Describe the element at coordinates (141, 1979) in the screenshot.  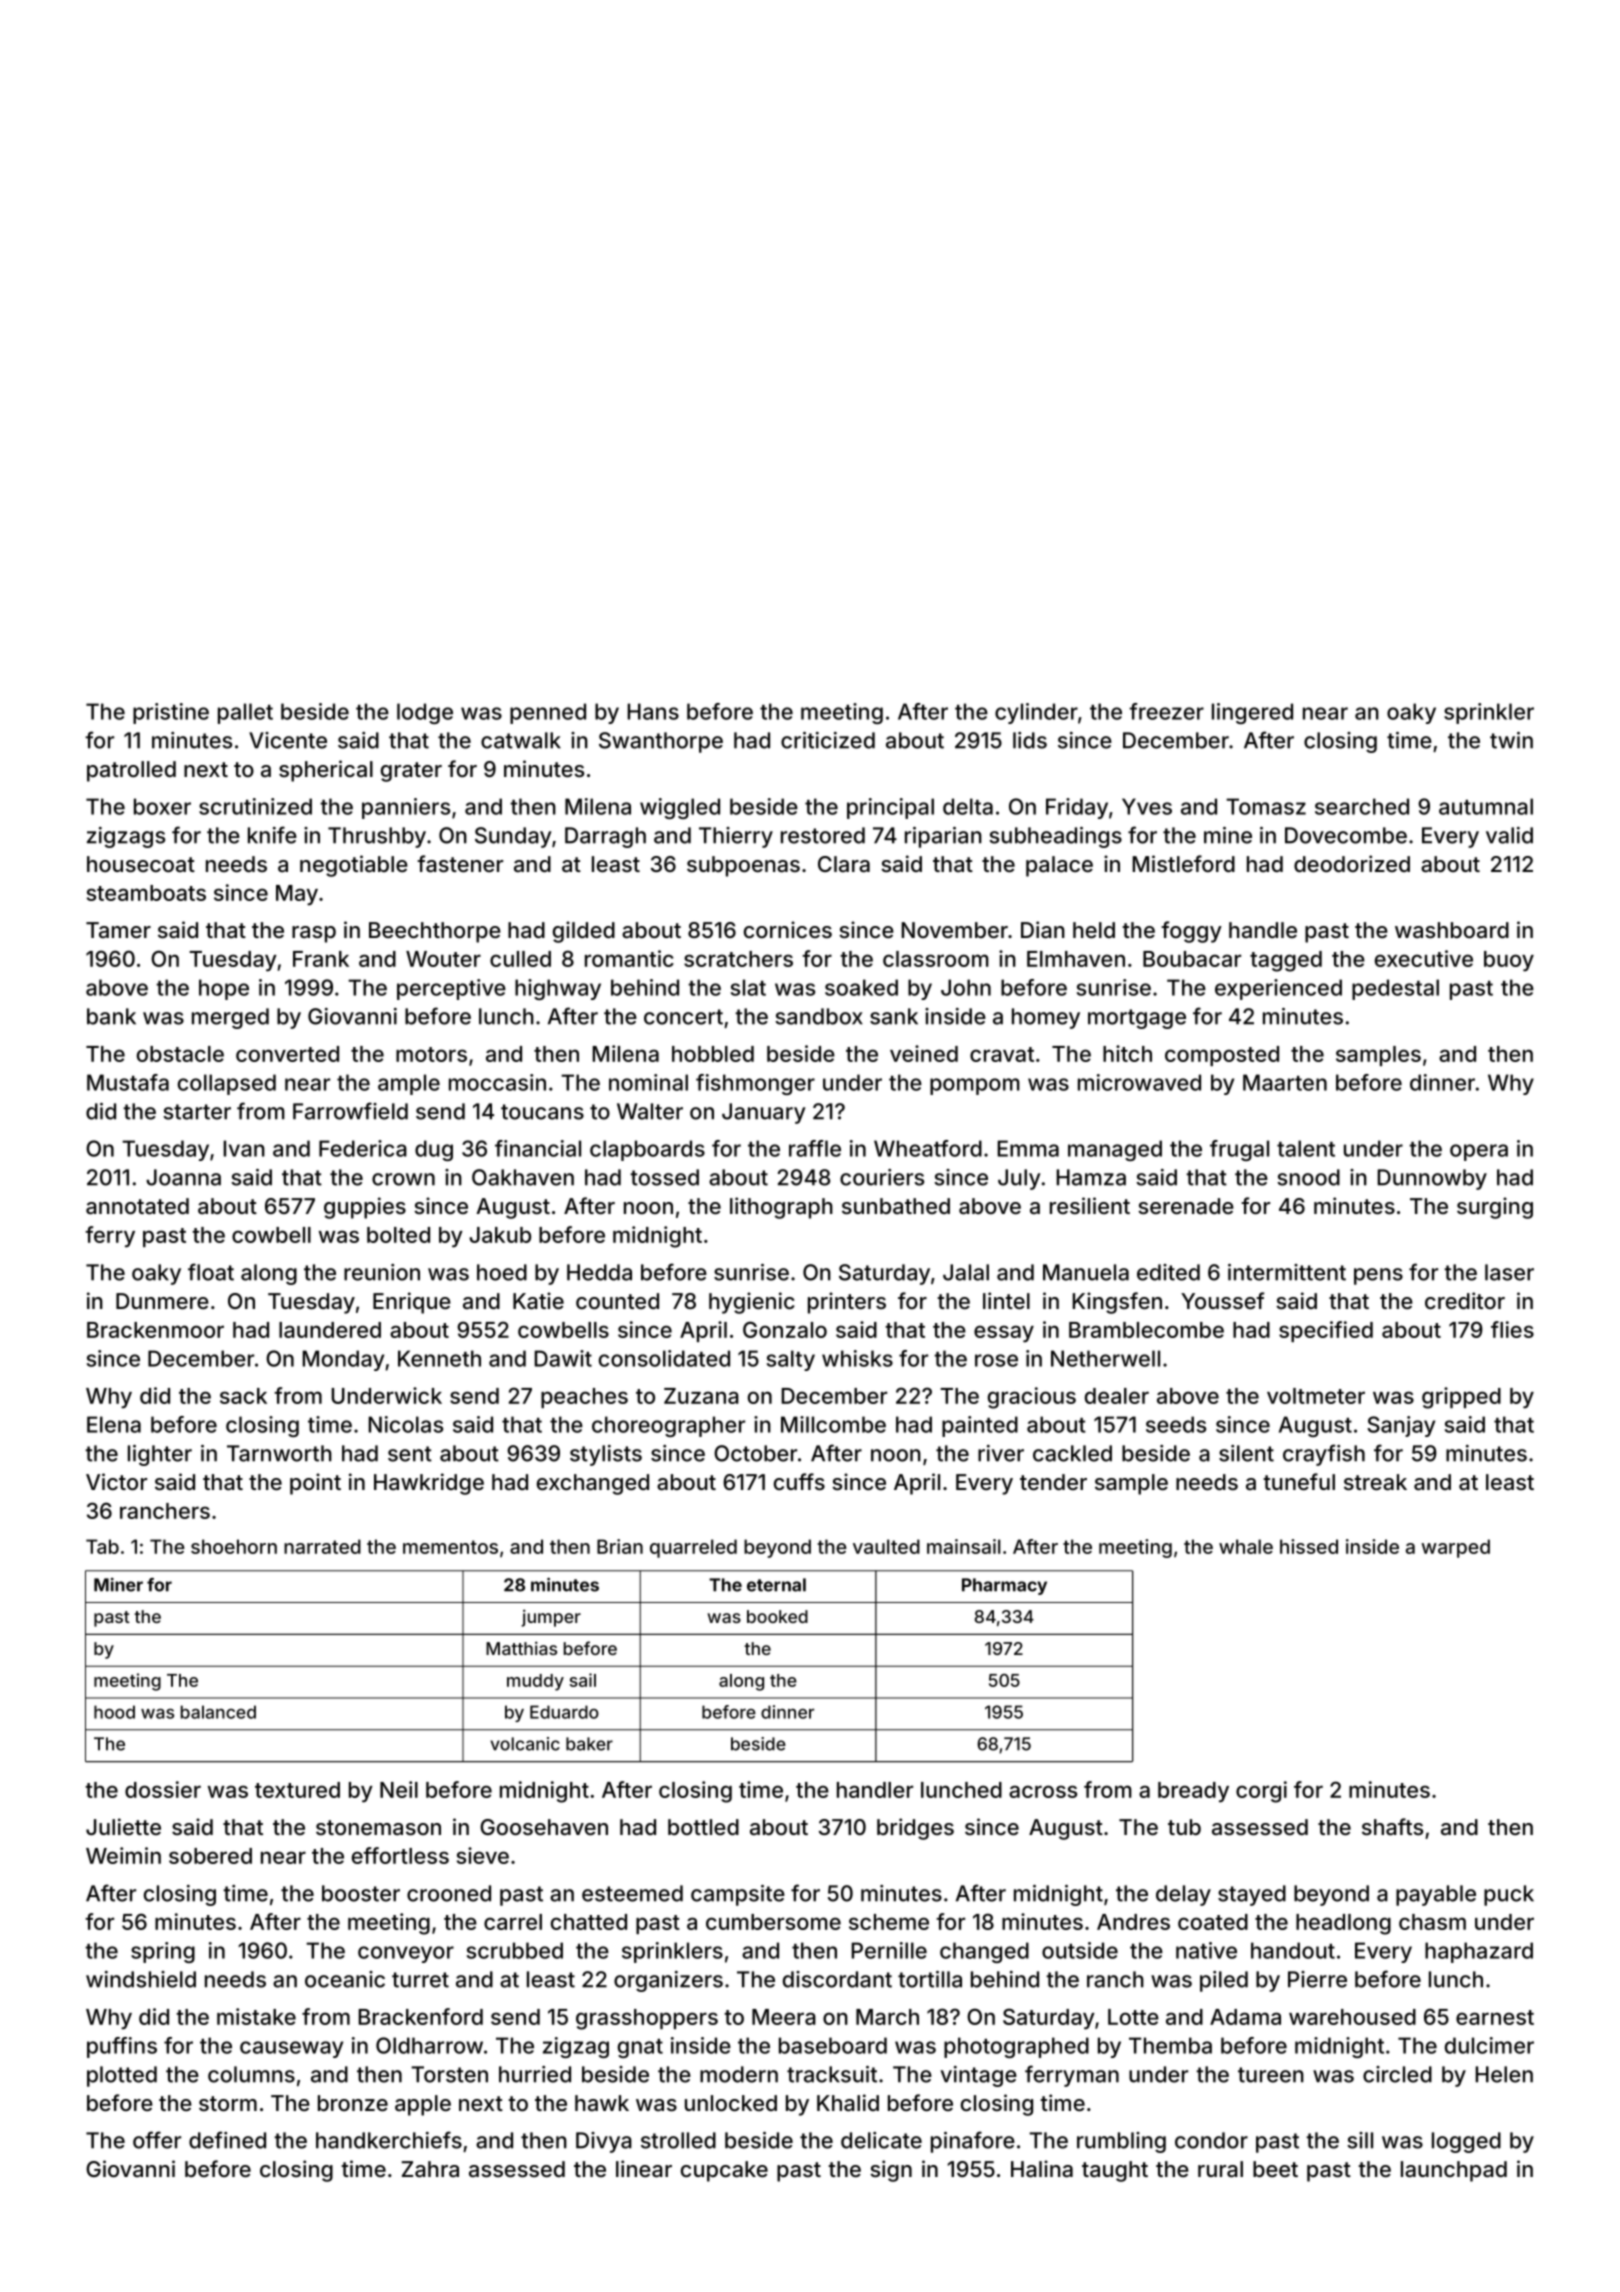
I see `windshield` at that location.
